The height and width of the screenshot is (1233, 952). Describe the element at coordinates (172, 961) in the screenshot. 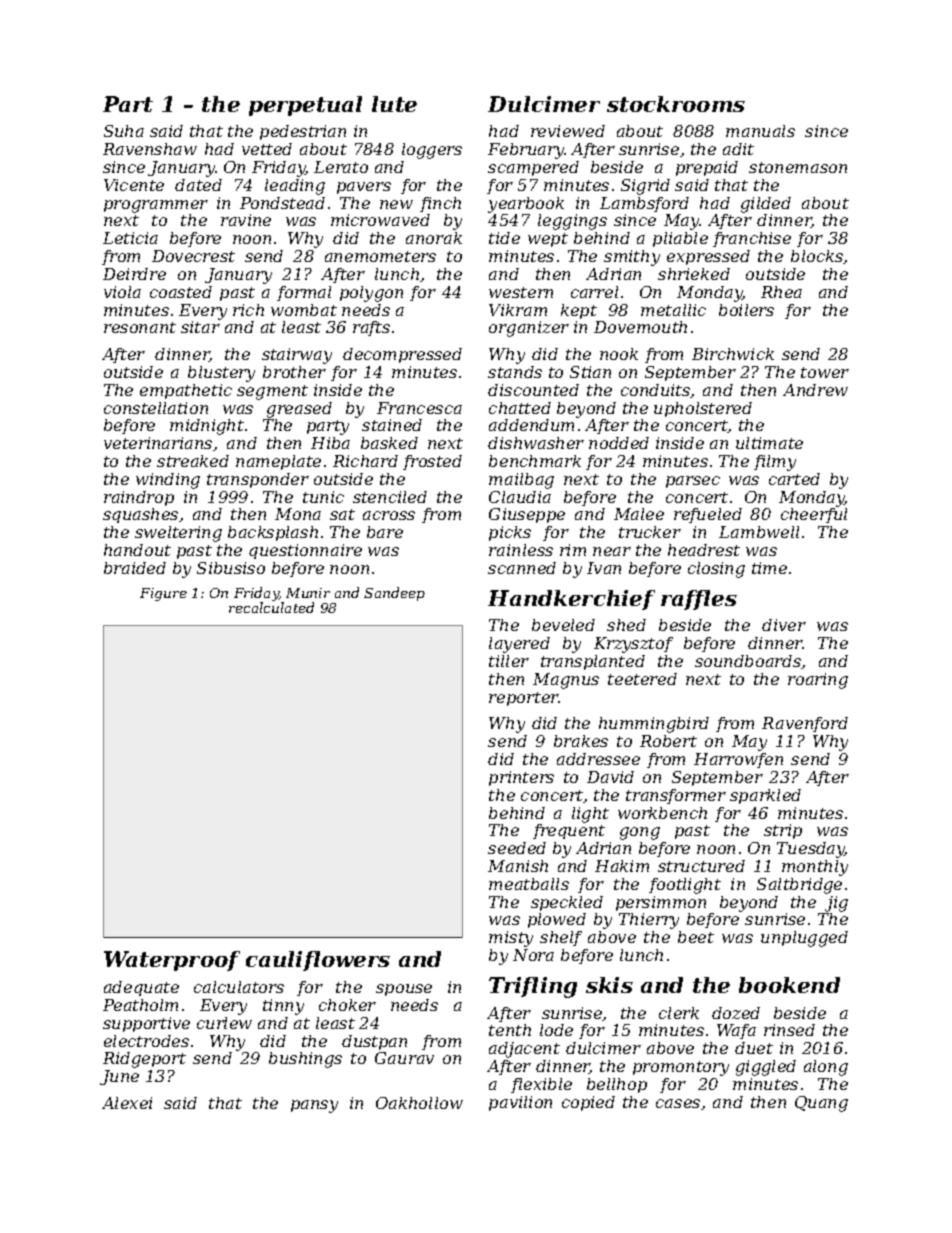

I see `Waterproof` at that location.
